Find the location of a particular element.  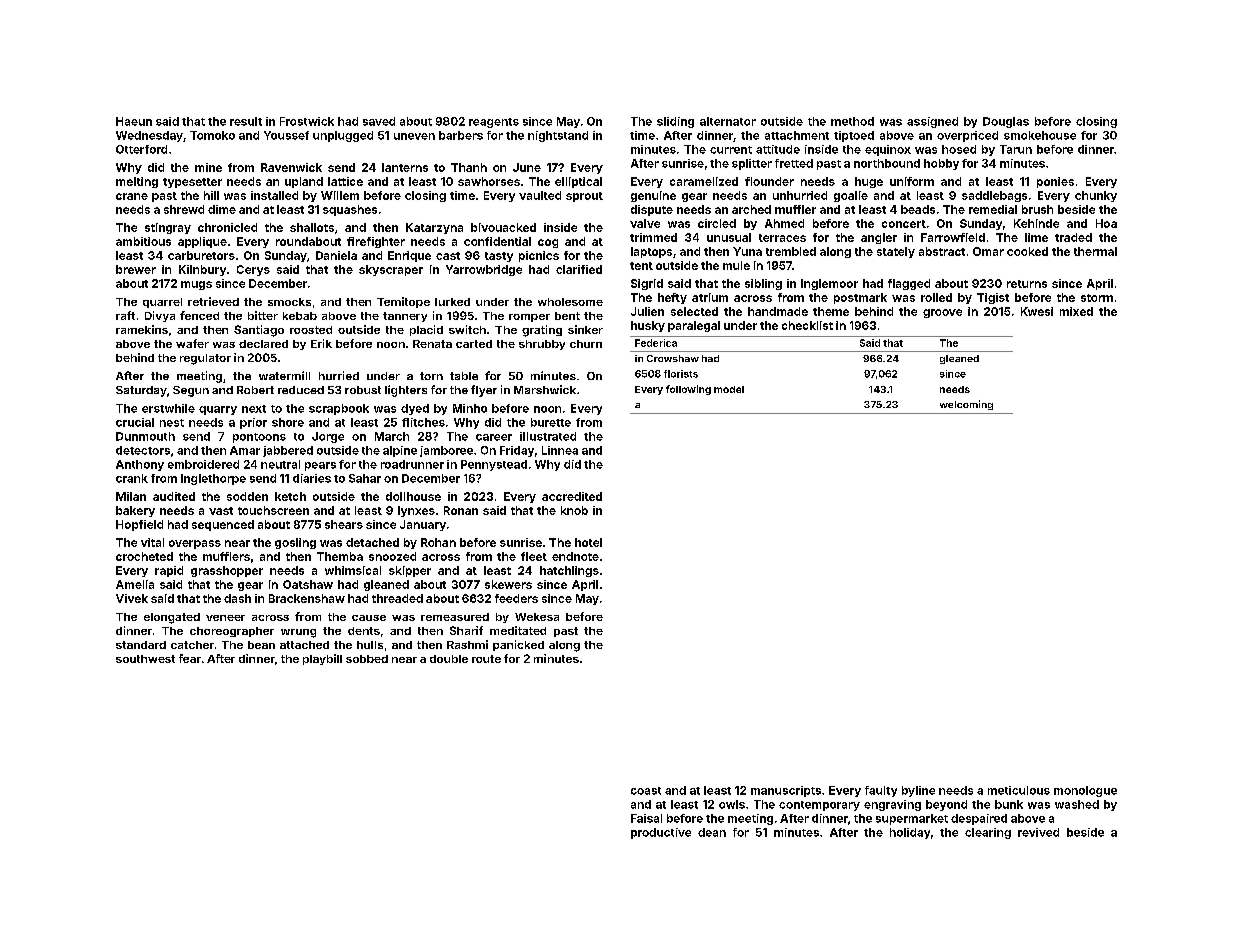

knob is located at coordinates (574, 510).
